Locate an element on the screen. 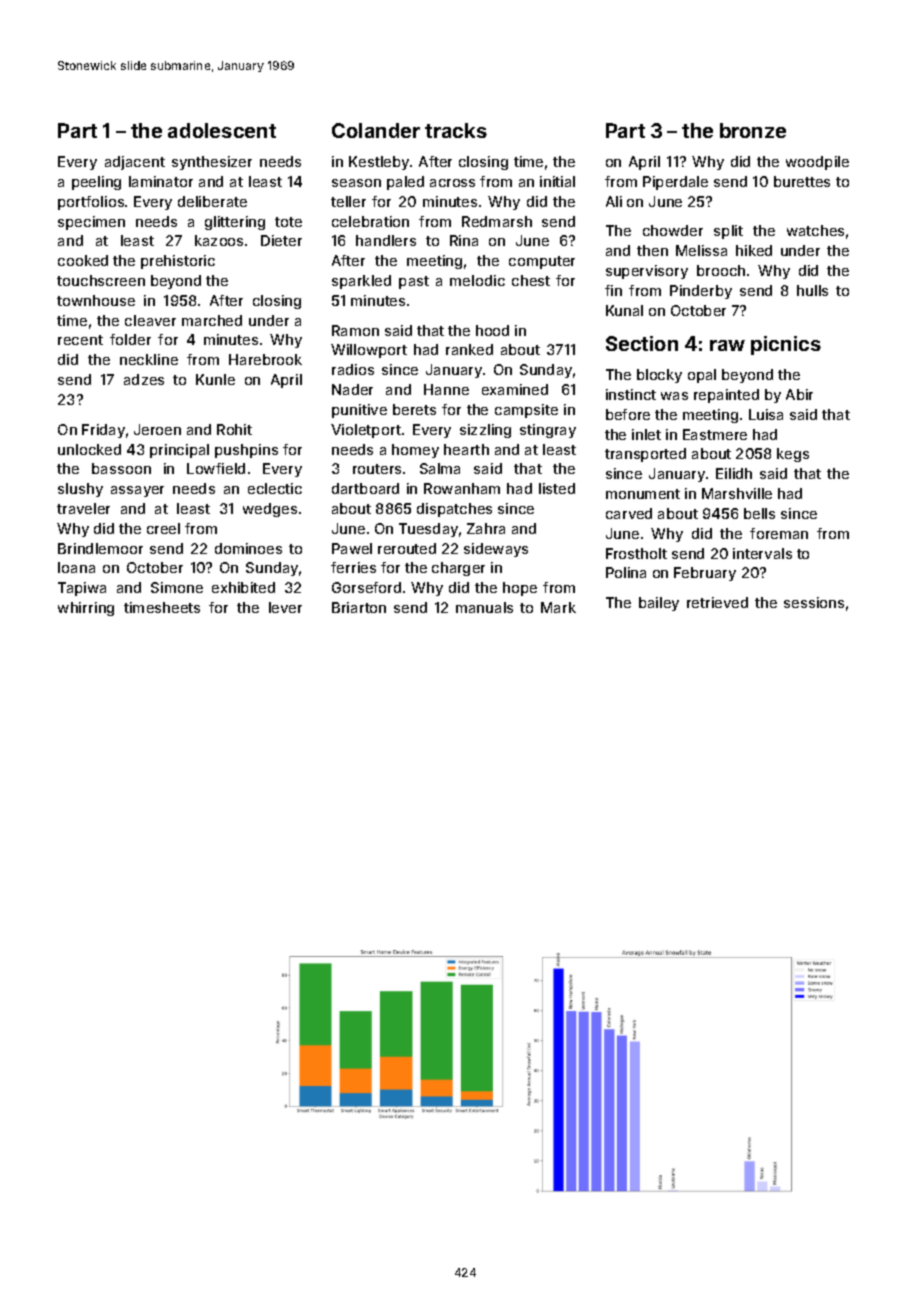 This screenshot has height=1316, width=908. lever is located at coordinates (285, 607).
